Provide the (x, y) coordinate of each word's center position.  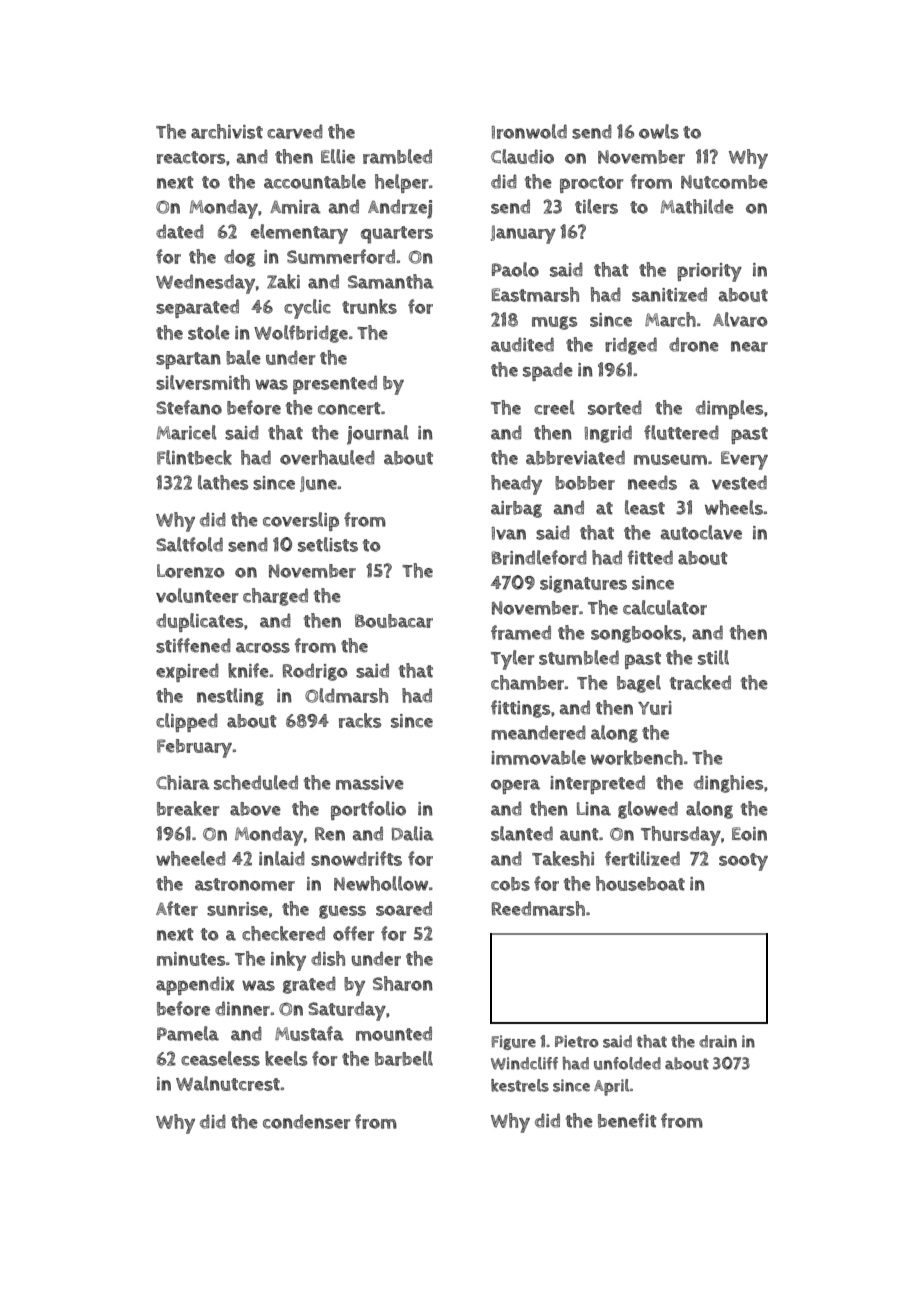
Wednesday (205, 284)
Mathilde (697, 206)
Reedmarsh (538, 908)
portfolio (368, 810)
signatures (583, 584)
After (177, 908)
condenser (307, 1121)
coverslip (301, 521)
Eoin (749, 834)
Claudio (522, 156)
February (194, 748)
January (523, 234)
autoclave (701, 532)
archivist (227, 131)
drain (718, 1041)
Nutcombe (724, 182)
